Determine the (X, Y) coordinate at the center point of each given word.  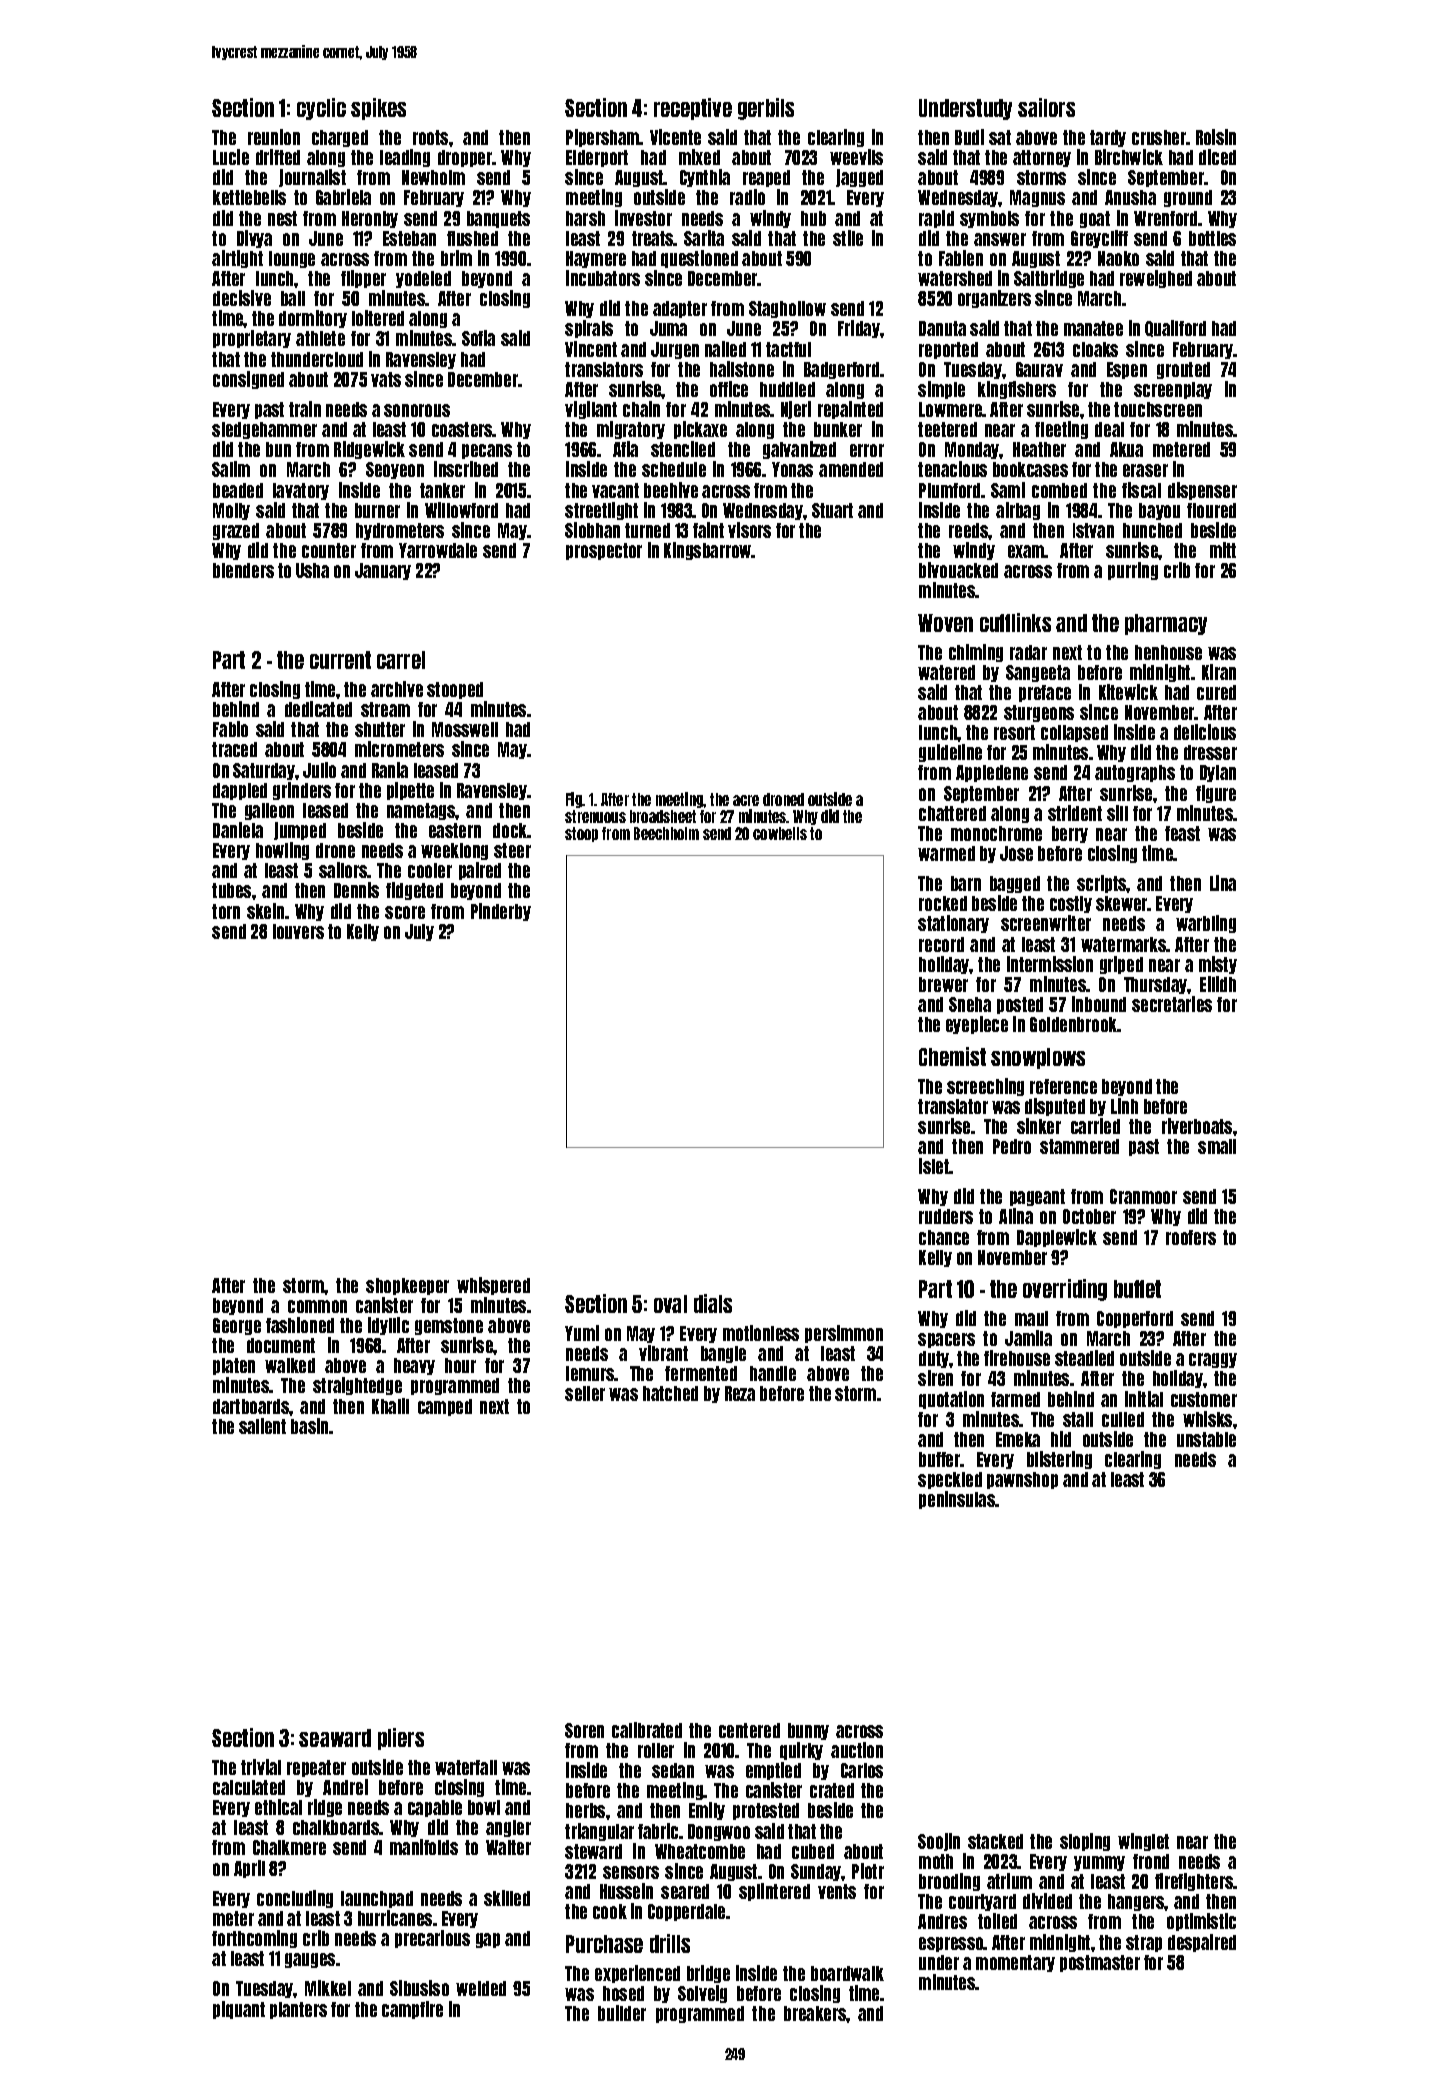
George (237, 1326)
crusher (1159, 137)
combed (1059, 490)
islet (934, 1166)
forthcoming (254, 1939)
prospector (604, 551)
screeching (985, 1087)
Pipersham (603, 138)
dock (510, 830)
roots (430, 137)
